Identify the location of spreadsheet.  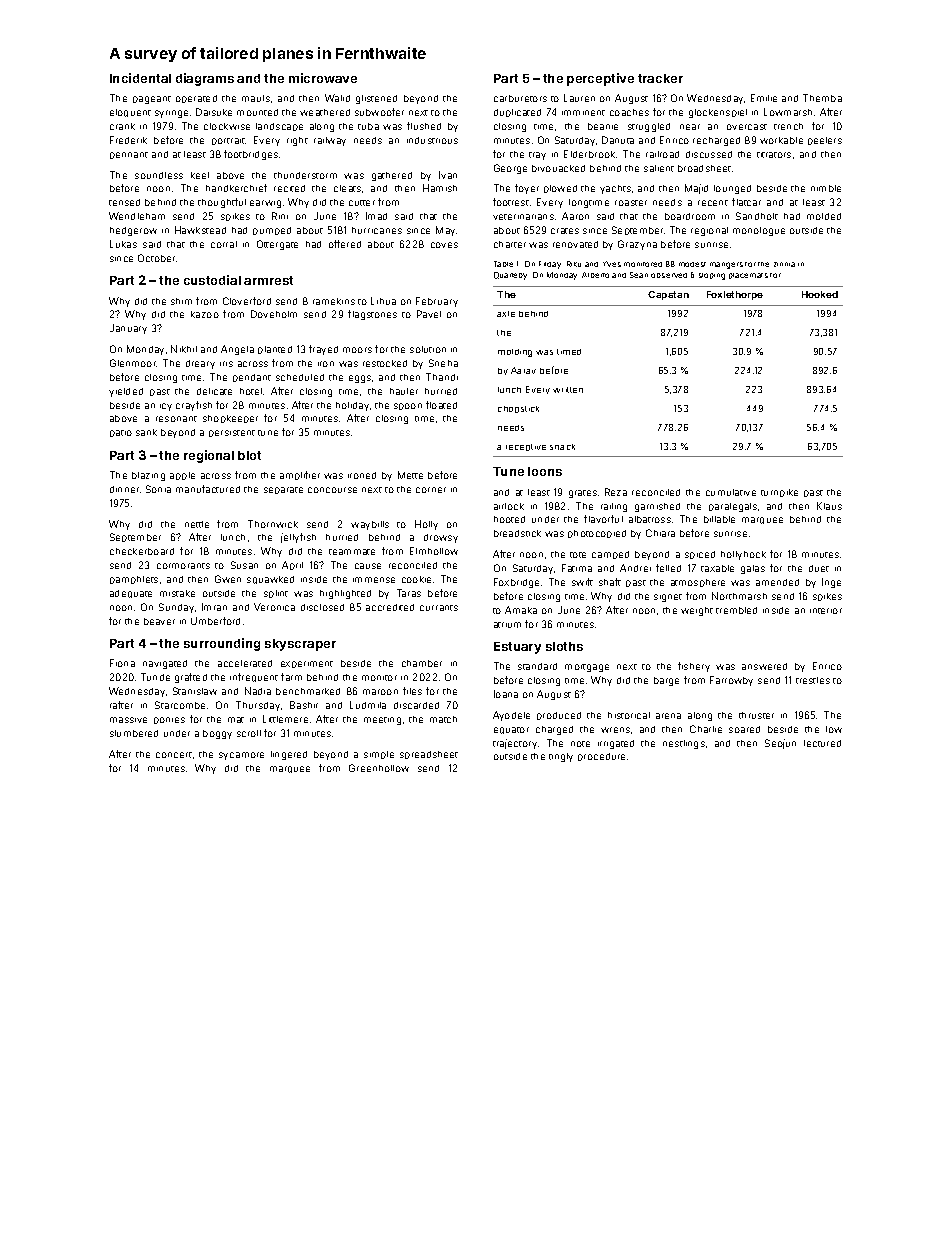
(429, 755).
